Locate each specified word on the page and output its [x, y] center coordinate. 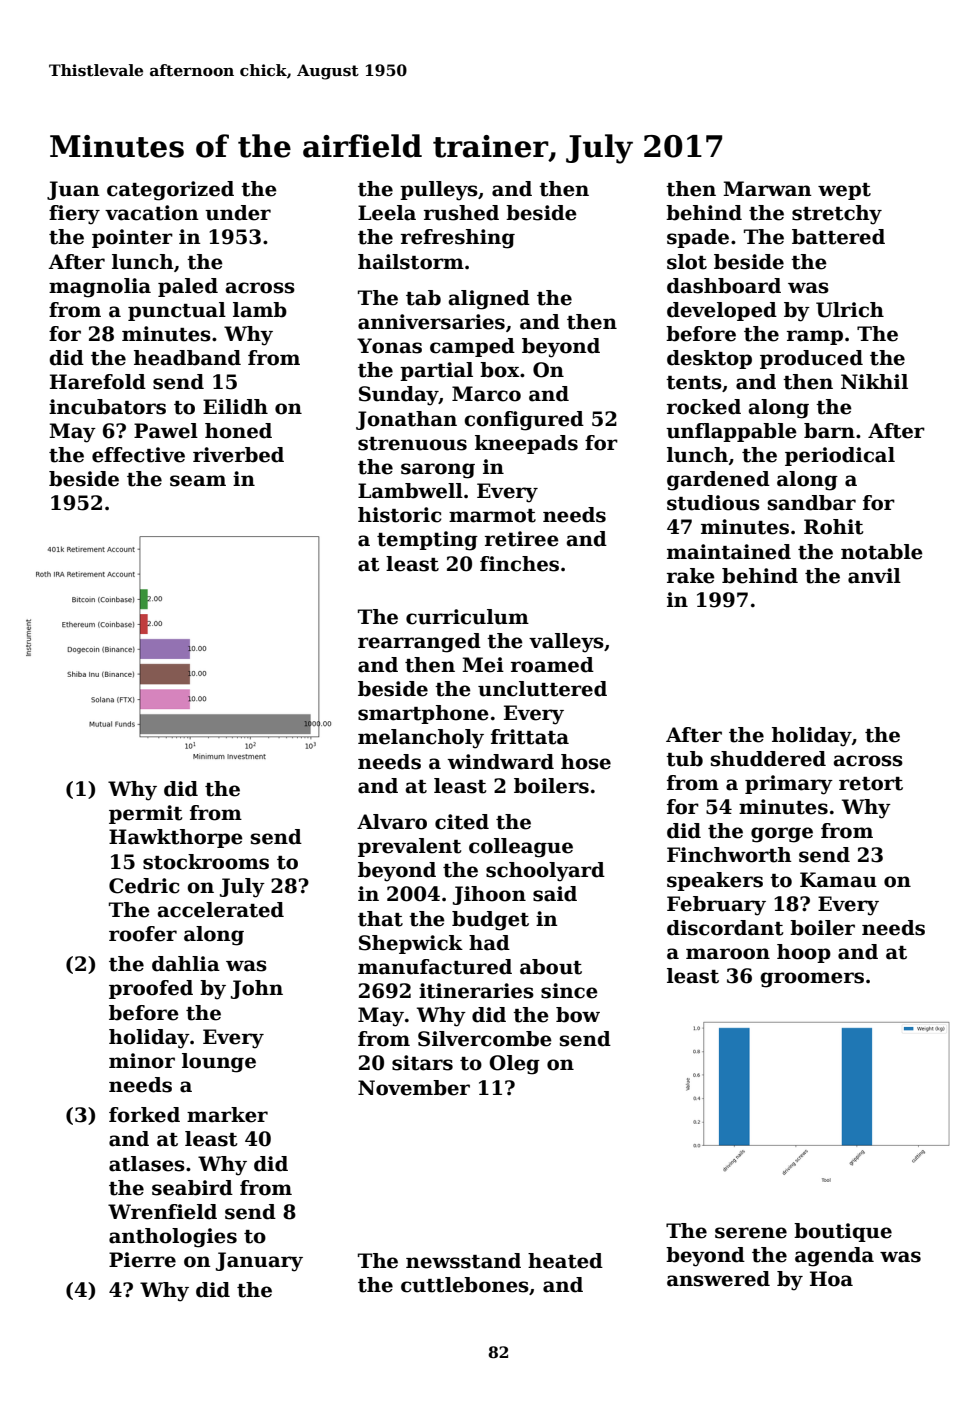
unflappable [731, 432]
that [380, 919]
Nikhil [874, 381]
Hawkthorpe [176, 838]
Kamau [838, 880]
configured [524, 421]
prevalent [410, 847]
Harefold [98, 382]
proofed [151, 989]
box [500, 370]
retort [871, 784]
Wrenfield [162, 1212]
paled [188, 287]
